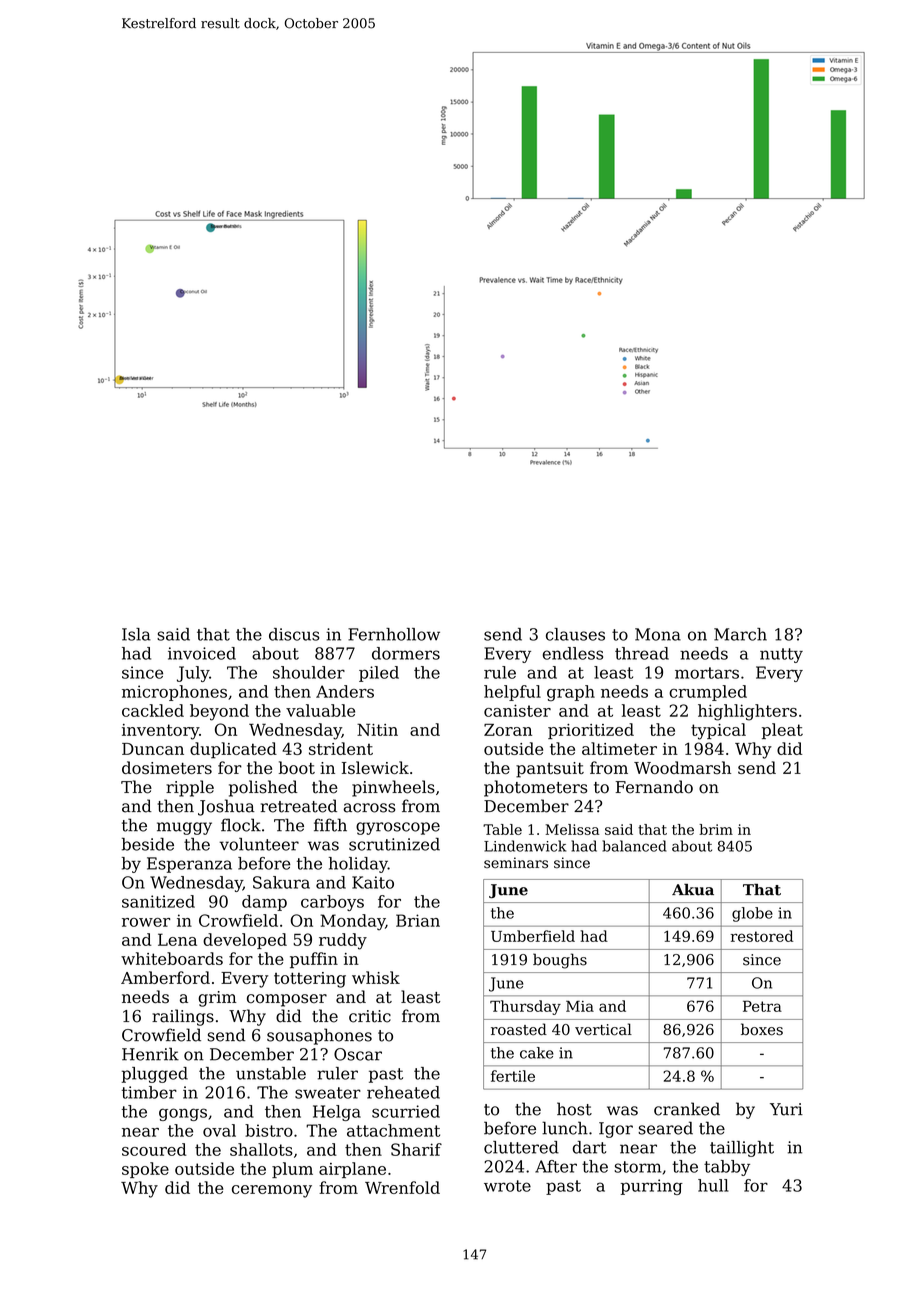  What do you see at coordinates (146, 922) in the document?
I see `rower` at bounding box center [146, 922].
